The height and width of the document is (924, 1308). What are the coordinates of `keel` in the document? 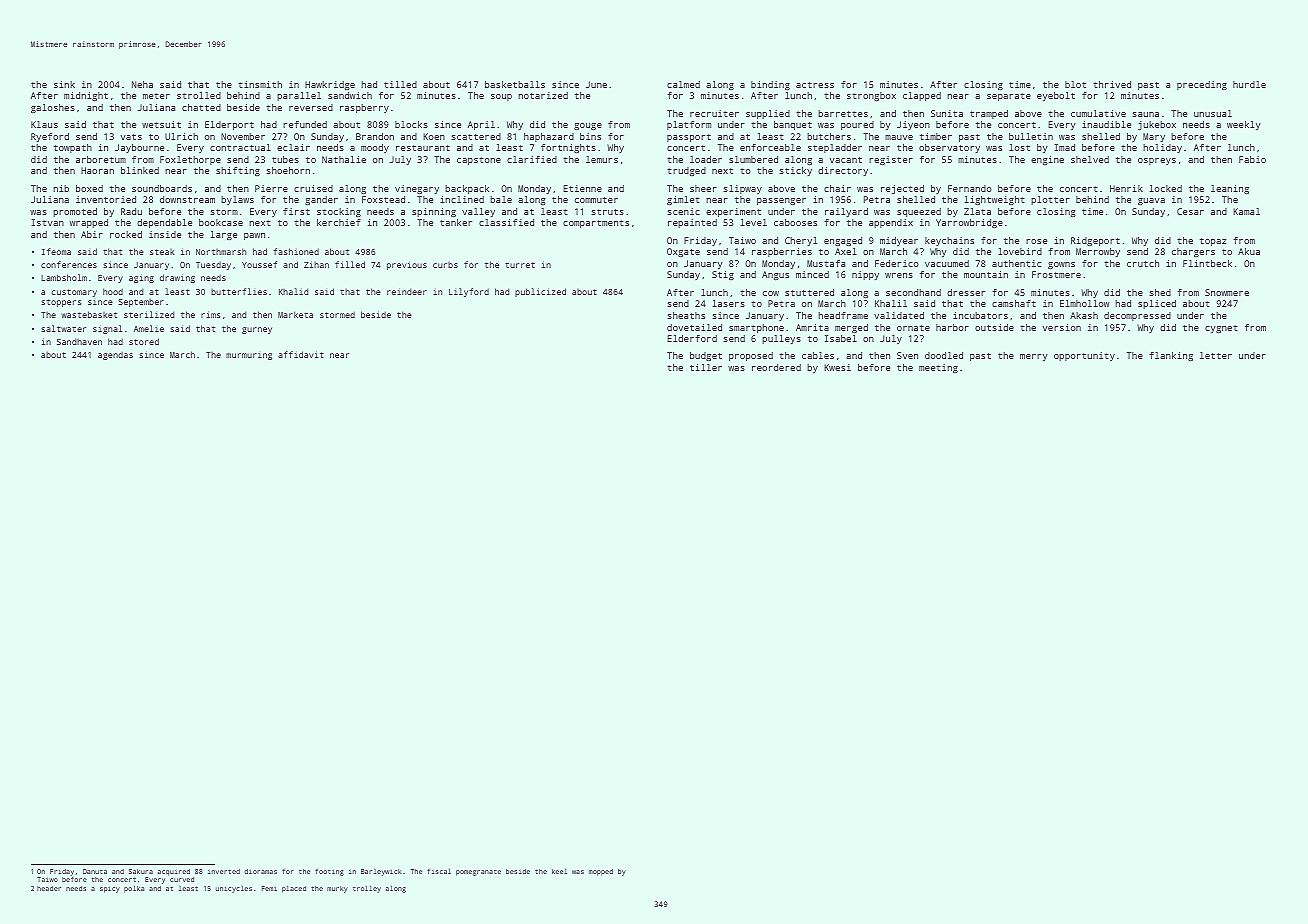 It's located at (559, 871).
